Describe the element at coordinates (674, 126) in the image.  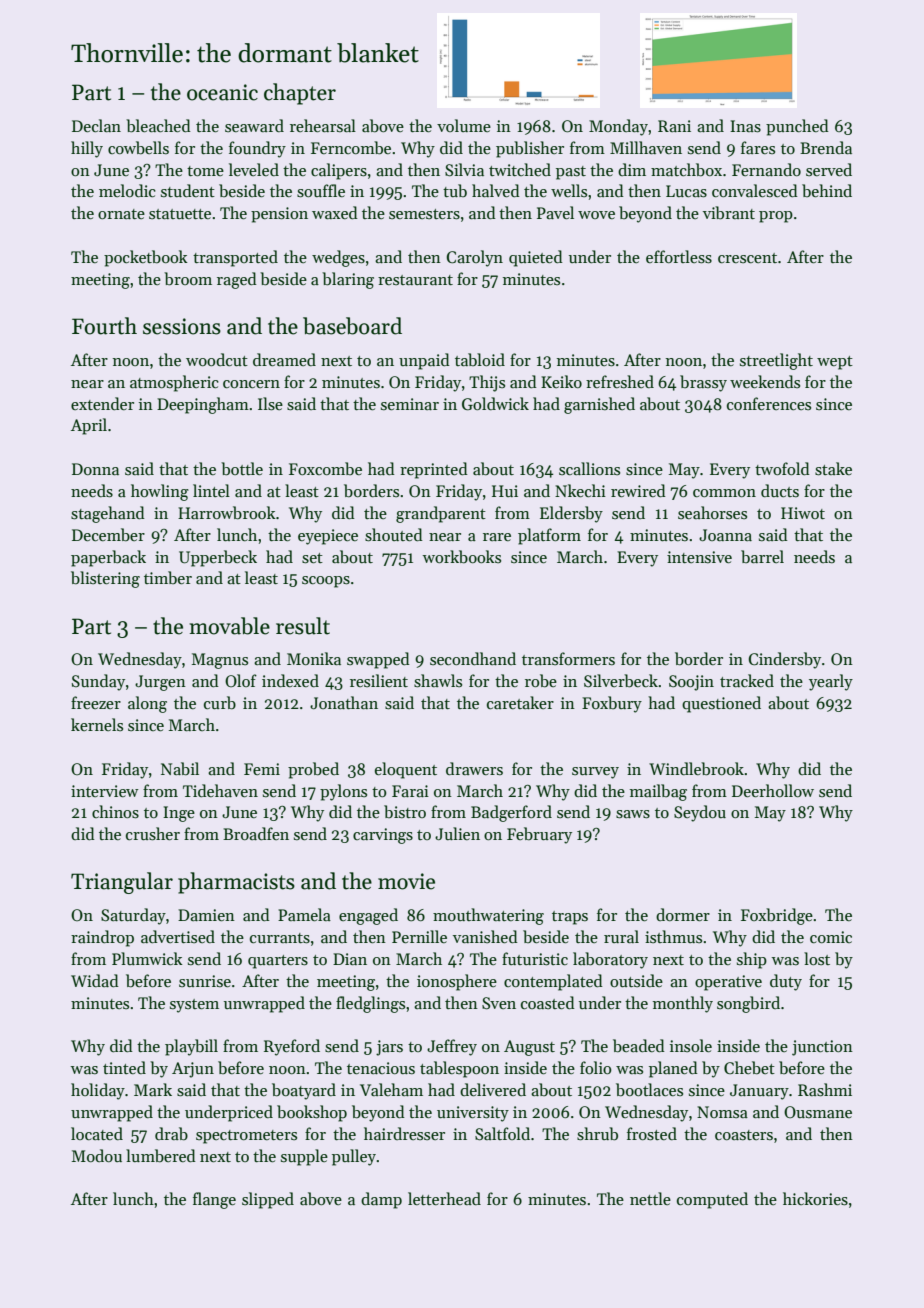
I see `Rani` at that location.
